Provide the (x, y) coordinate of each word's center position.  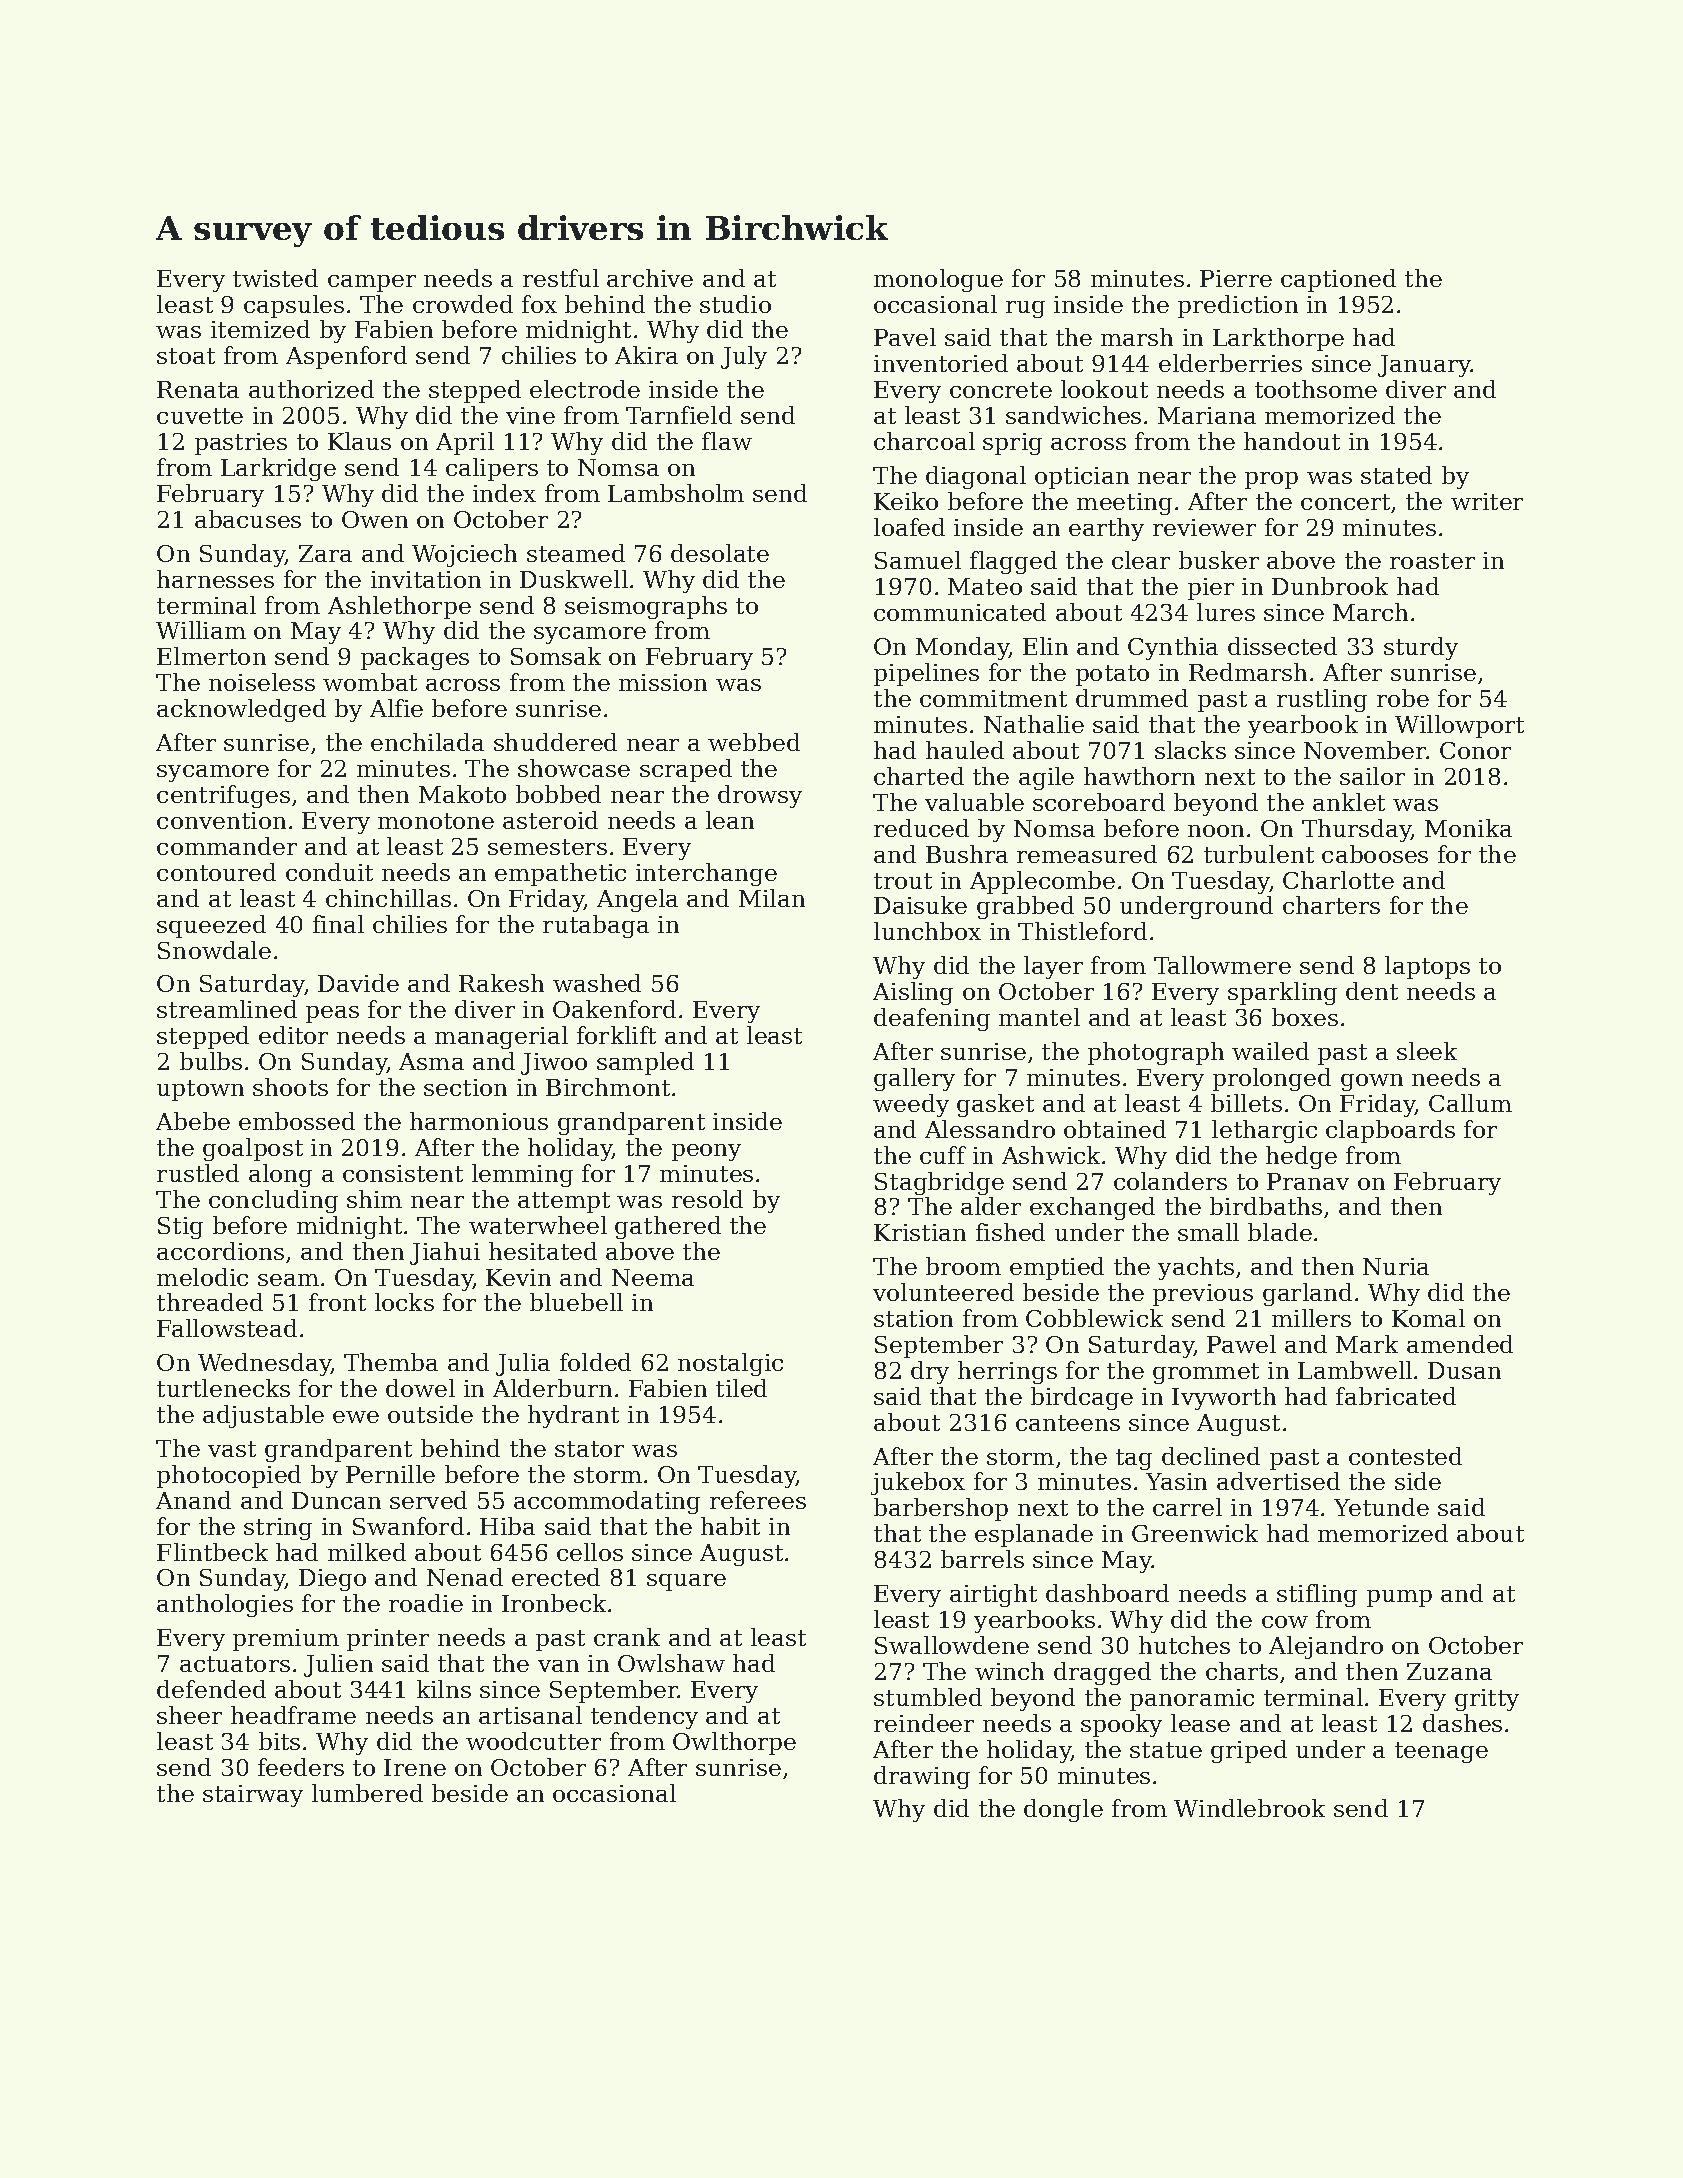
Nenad (465, 1577)
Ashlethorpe (399, 607)
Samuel (918, 560)
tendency (644, 1717)
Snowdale (214, 950)
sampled (645, 1063)
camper (372, 283)
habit (730, 1526)
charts (1242, 1671)
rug (1025, 309)
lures (1226, 612)
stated (1396, 475)
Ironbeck (554, 1603)
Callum (1470, 1103)
